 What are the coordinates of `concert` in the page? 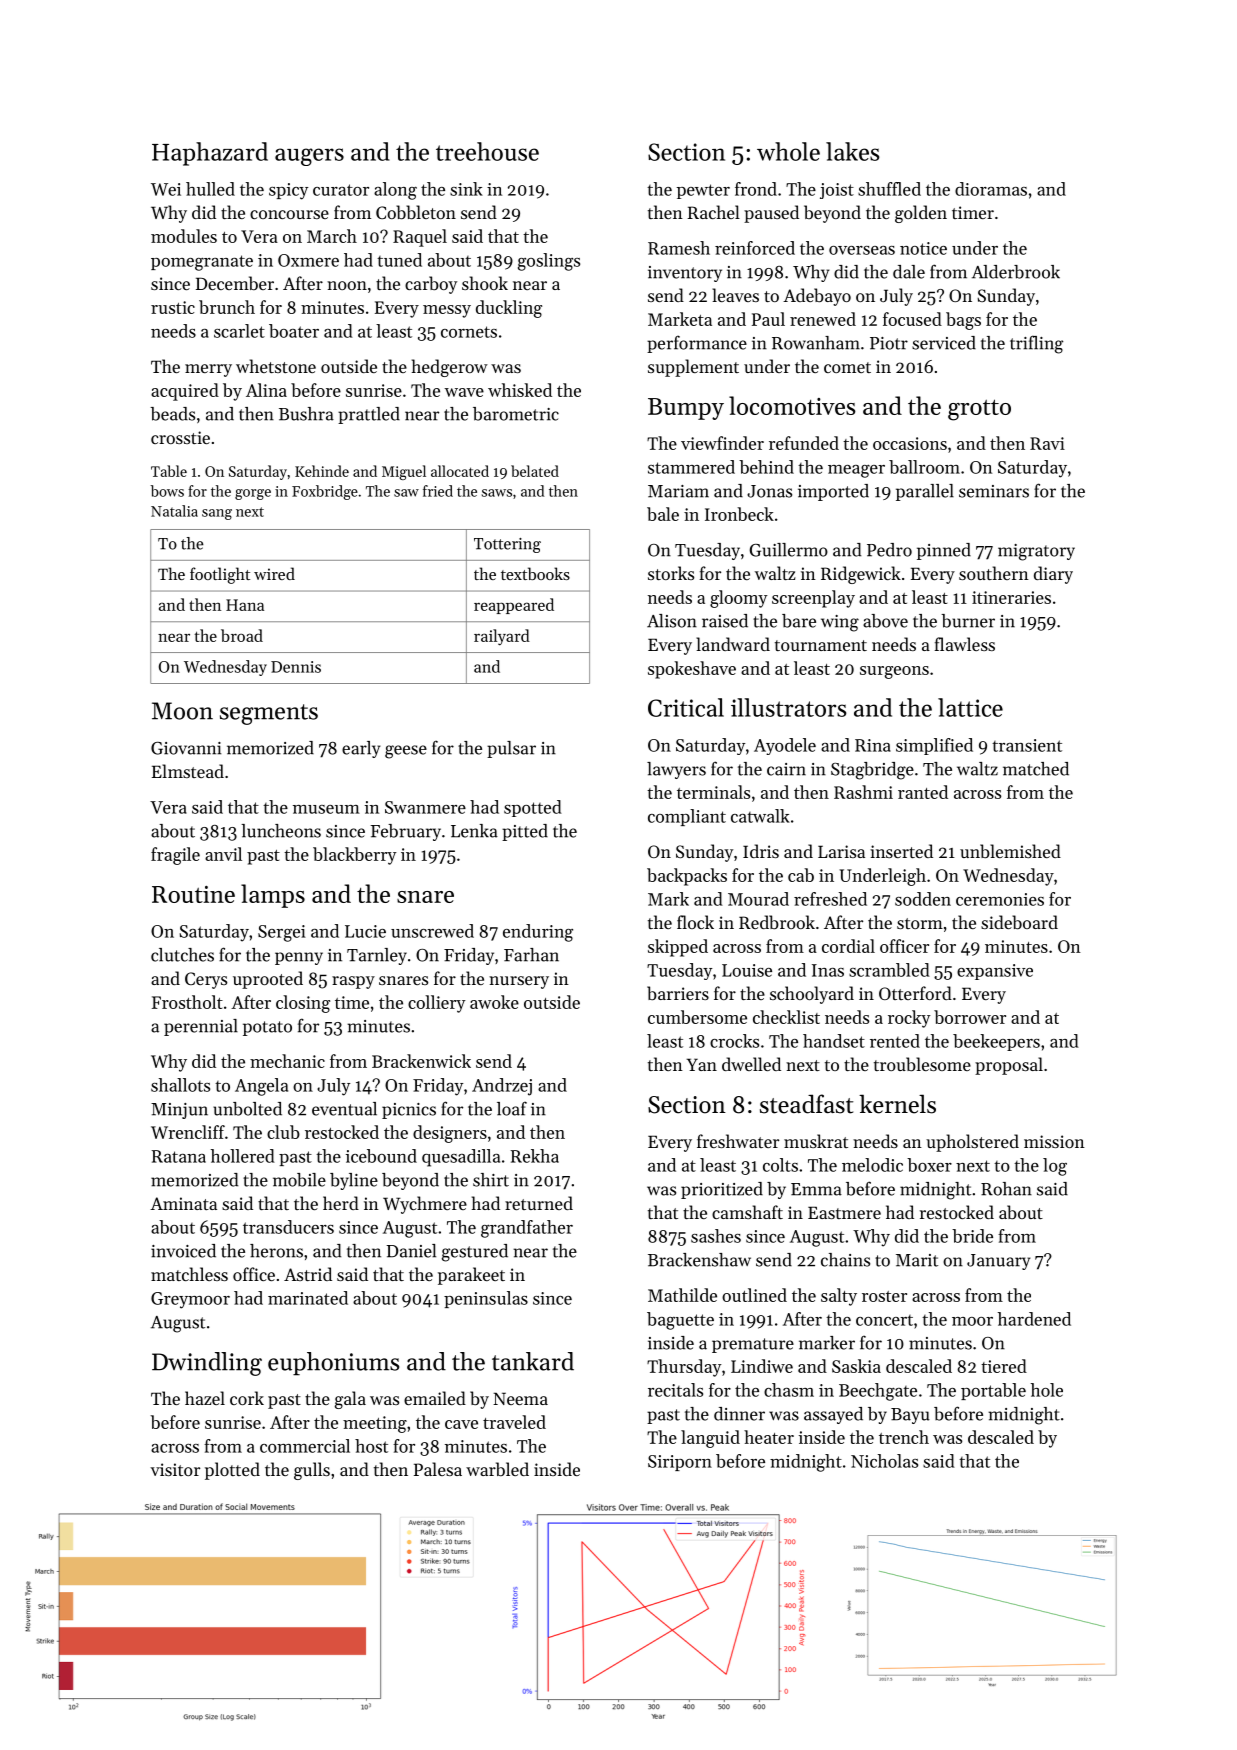 It's located at (884, 1320).
